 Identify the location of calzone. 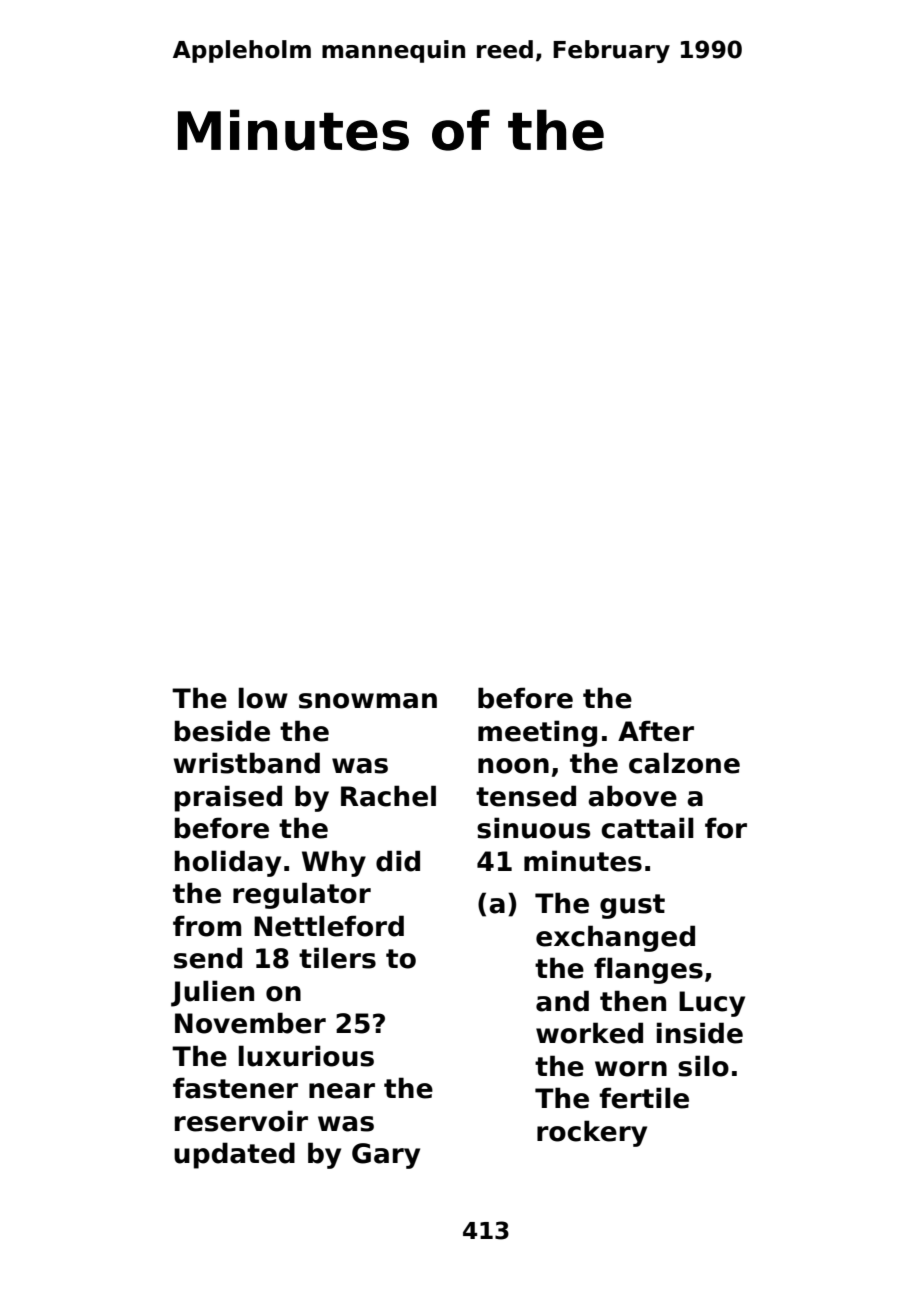
(684, 763).
